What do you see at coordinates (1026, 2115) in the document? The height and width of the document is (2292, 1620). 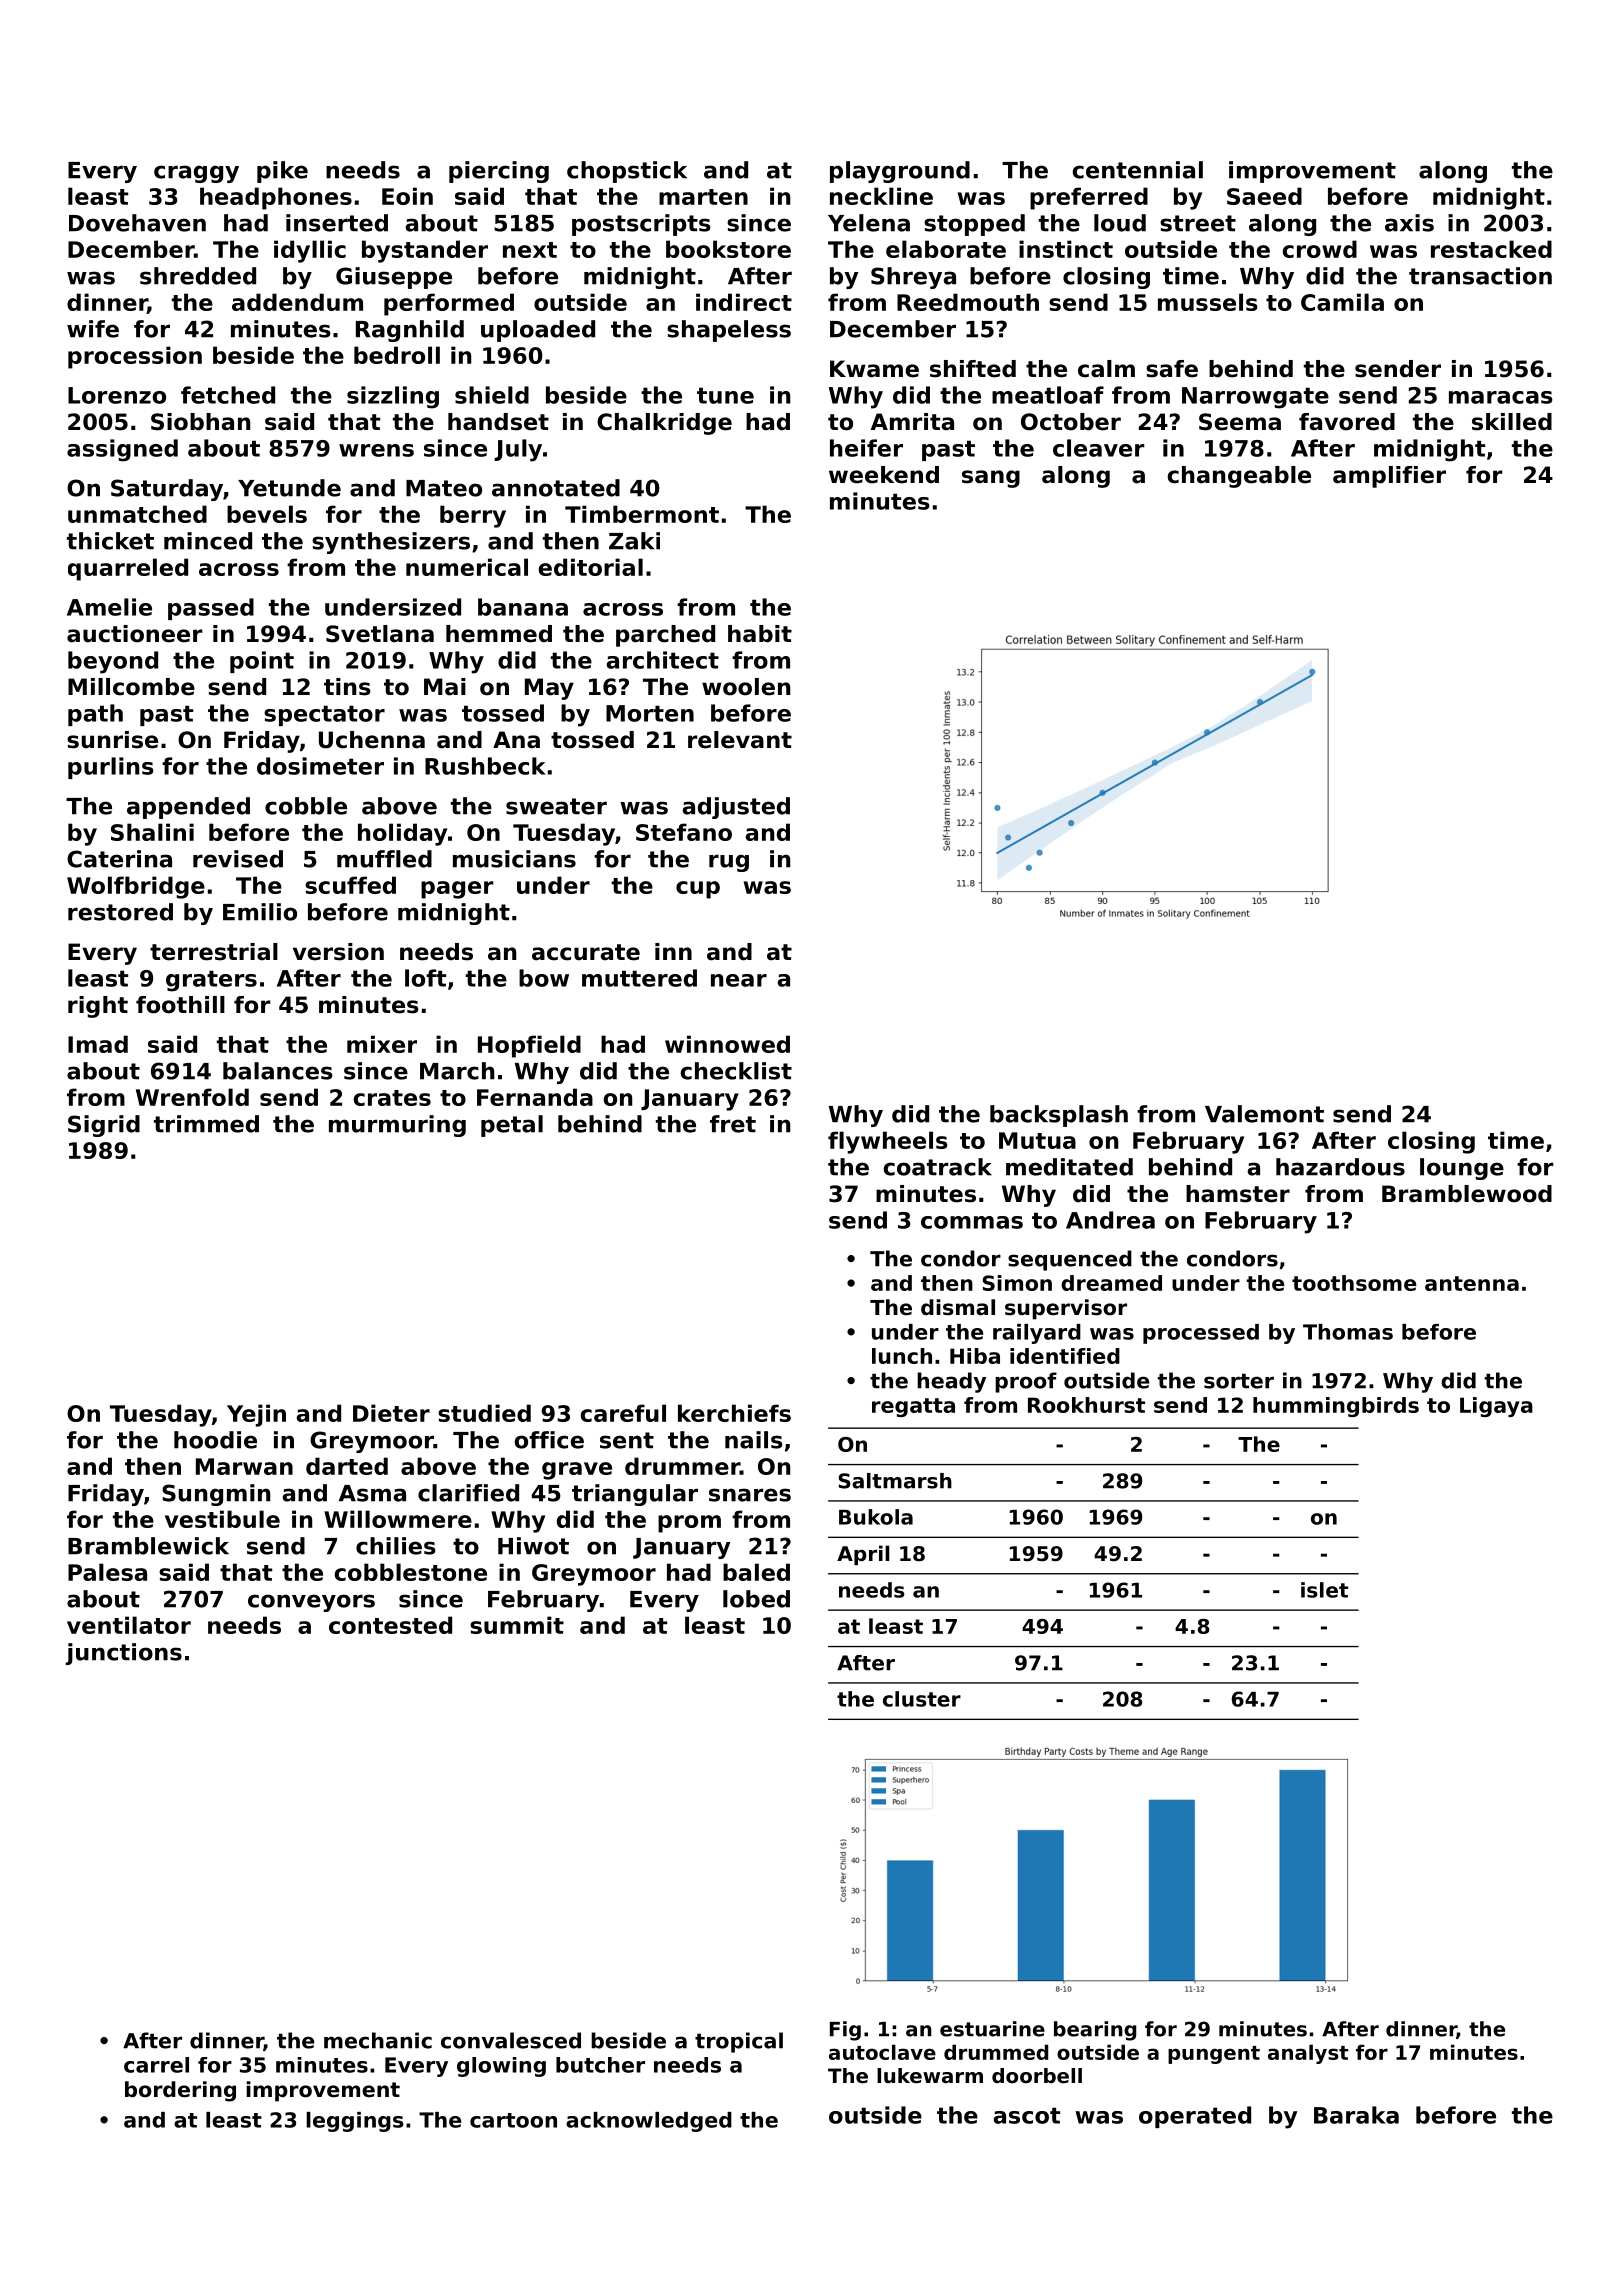 I see `ascot` at bounding box center [1026, 2115].
